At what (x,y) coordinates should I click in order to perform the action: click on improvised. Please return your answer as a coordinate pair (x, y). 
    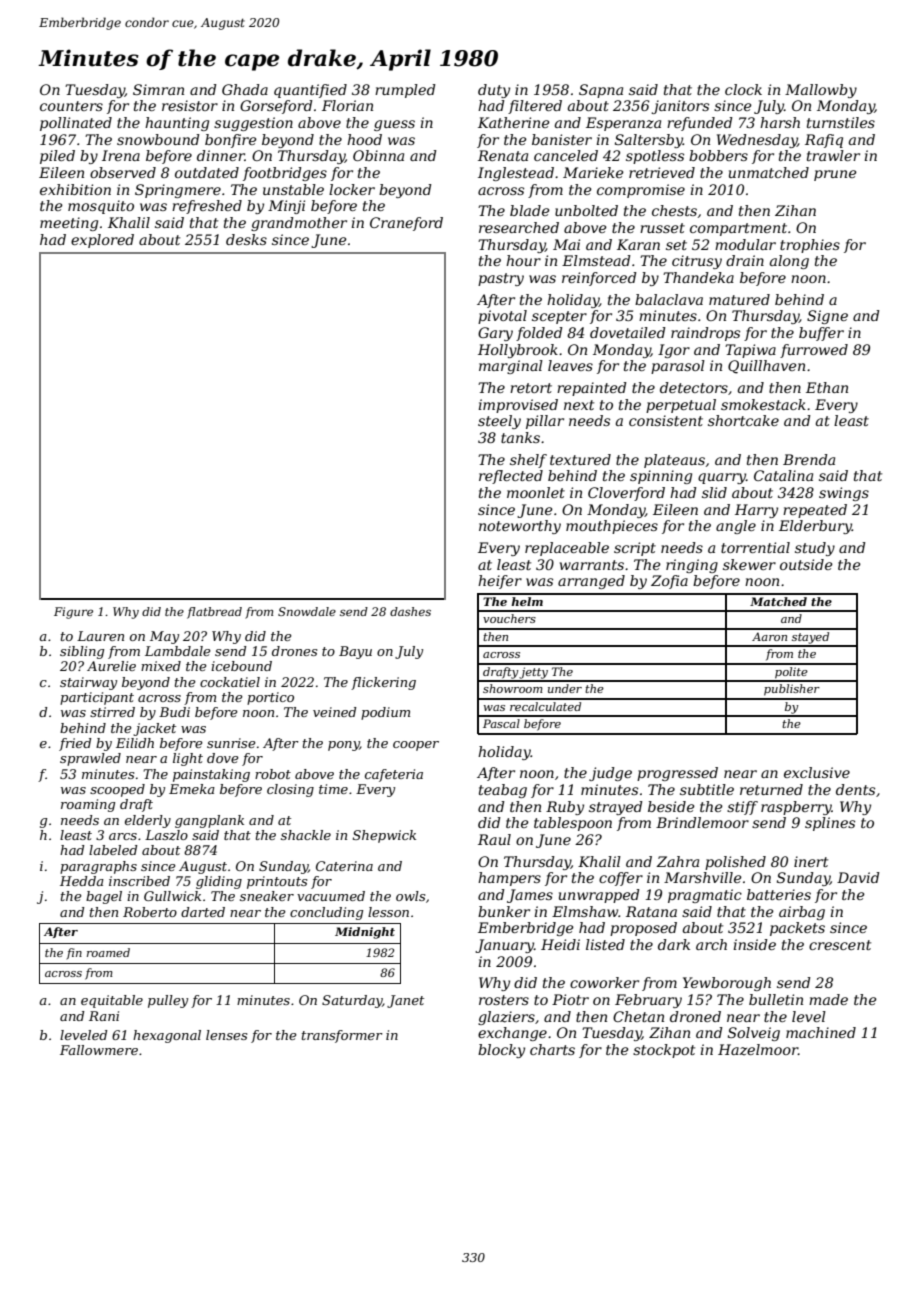
    Looking at the image, I should click on (518, 406).
